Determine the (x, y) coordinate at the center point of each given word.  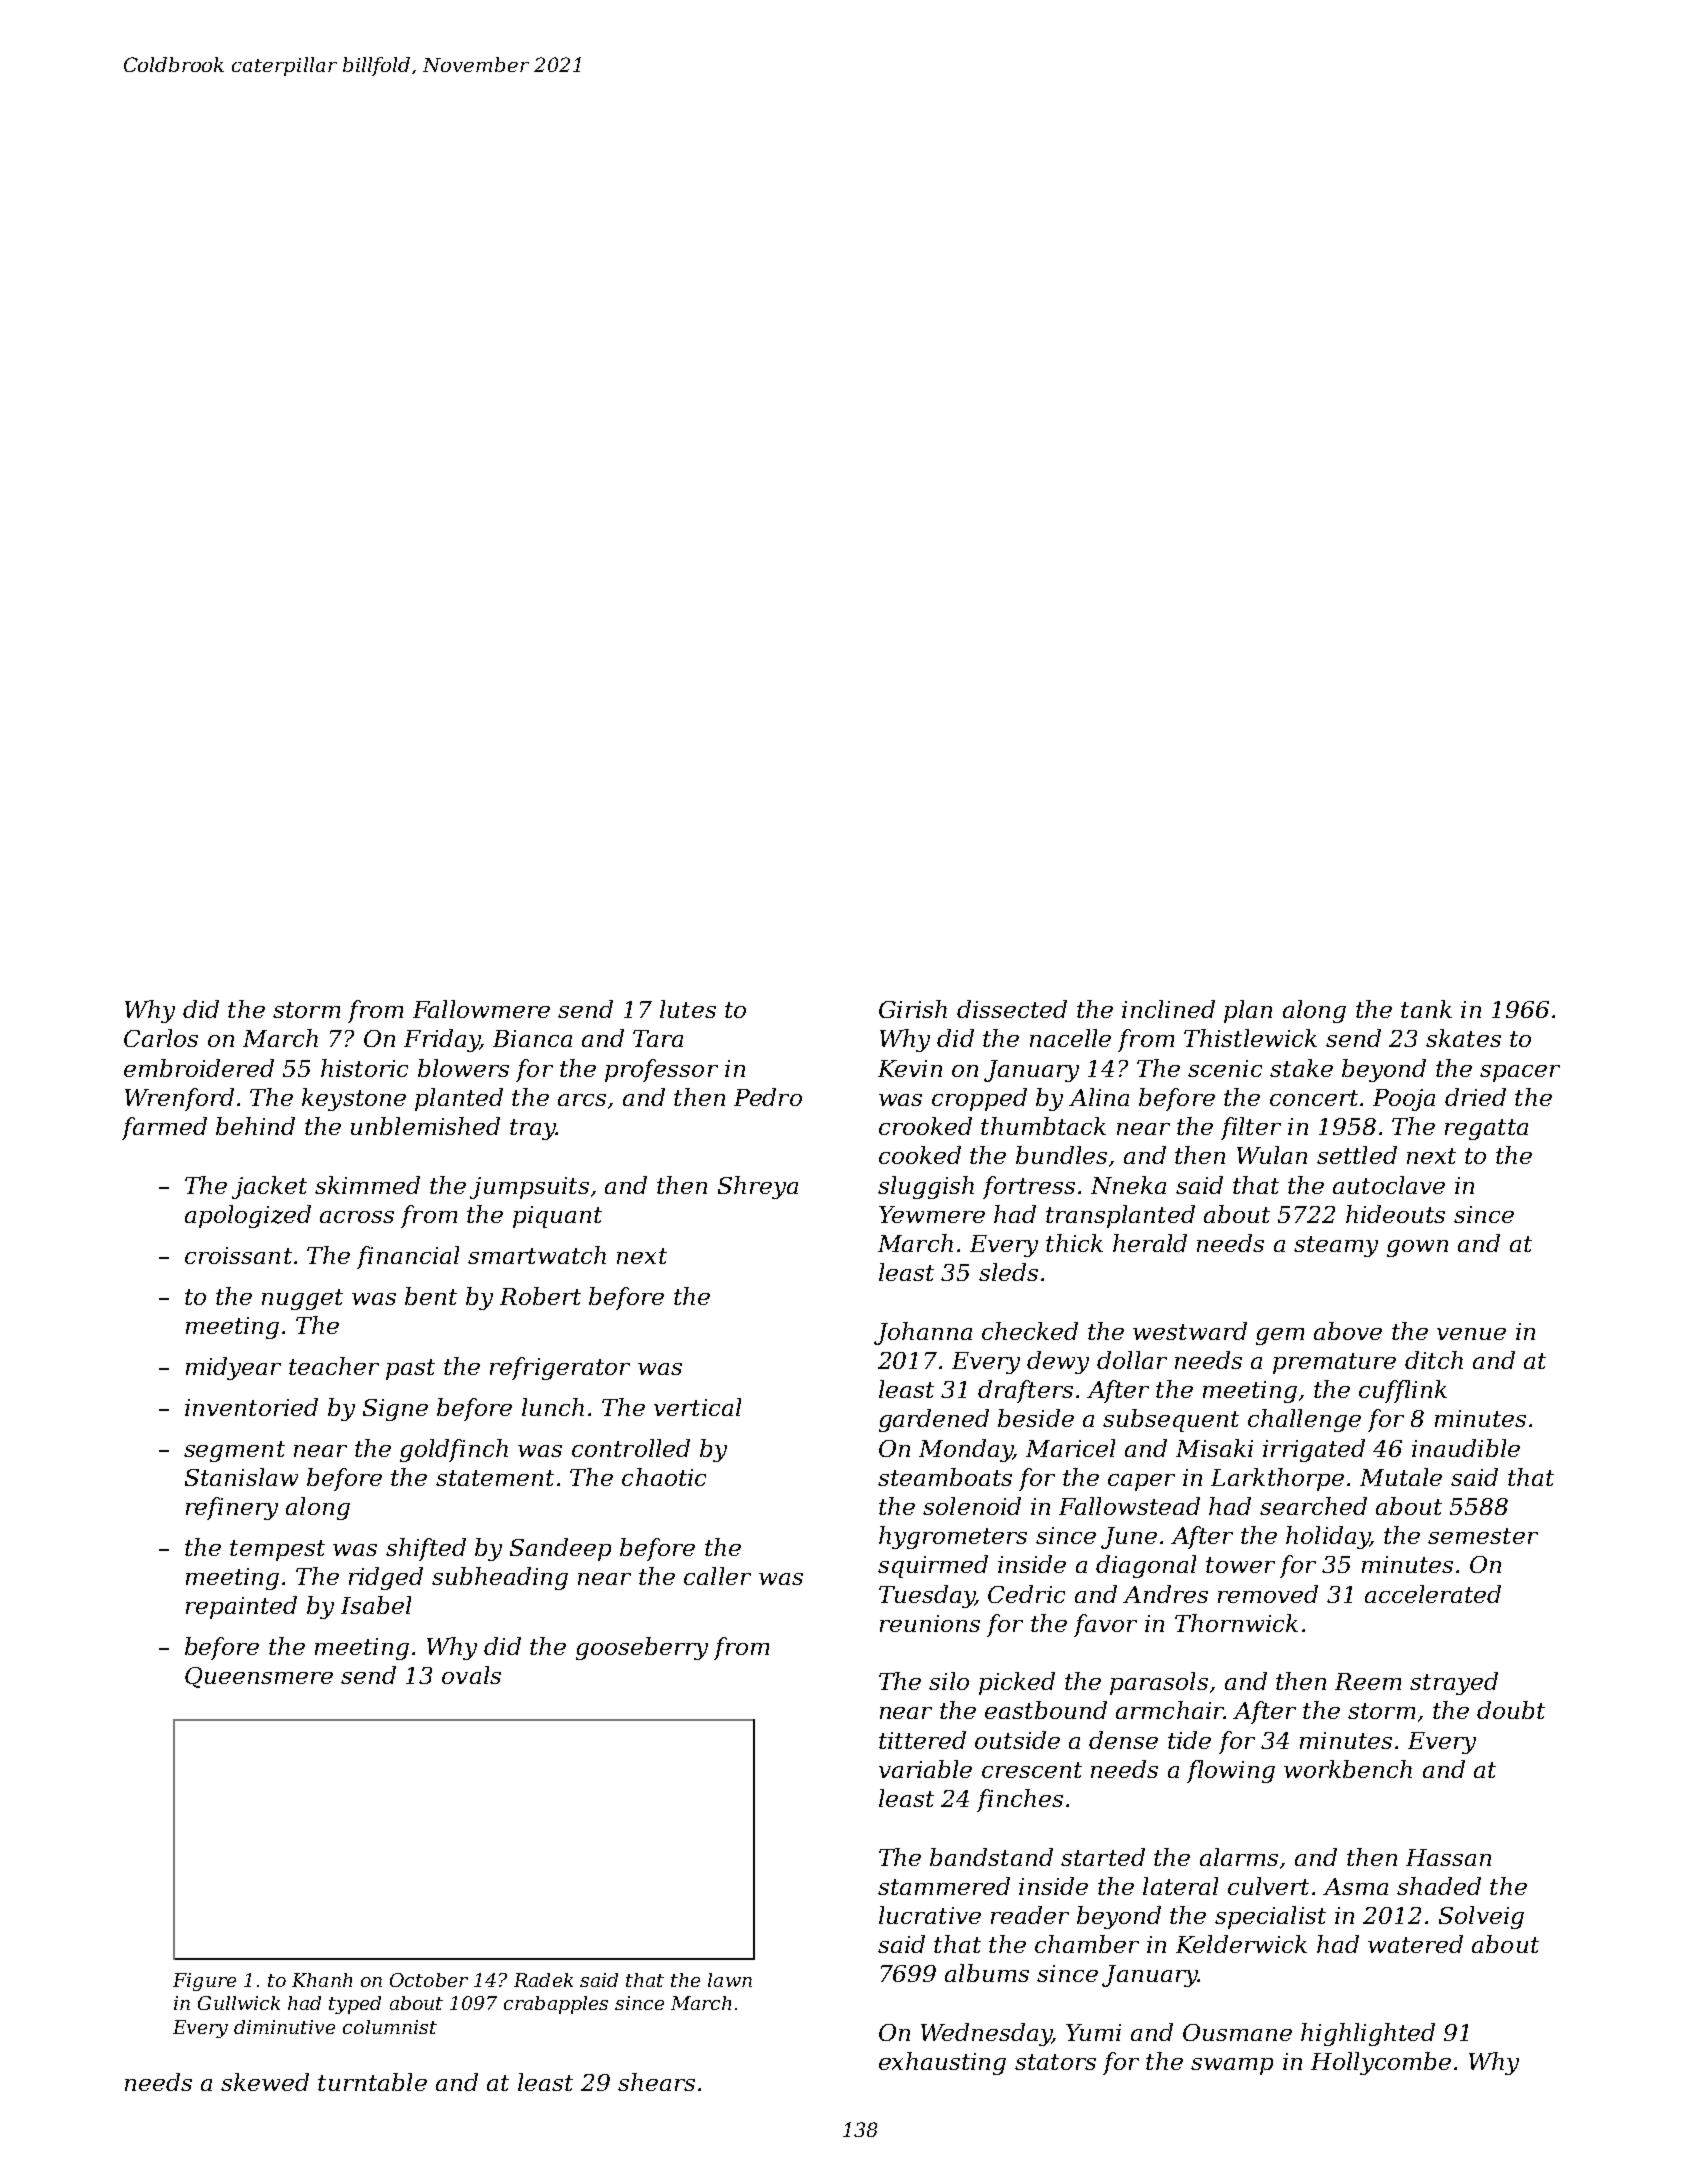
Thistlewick (1250, 1038)
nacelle (1070, 1038)
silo (949, 1681)
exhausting (942, 2063)
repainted (241, 1607)
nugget (302, 1299)
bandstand (991, 1857)
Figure (204, 1982)
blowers (463, 1068)
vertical (697, 1407)
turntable (372, 2082)
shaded (1439, 1886)
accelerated (1433, 1594)
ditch (1434, 1360)
